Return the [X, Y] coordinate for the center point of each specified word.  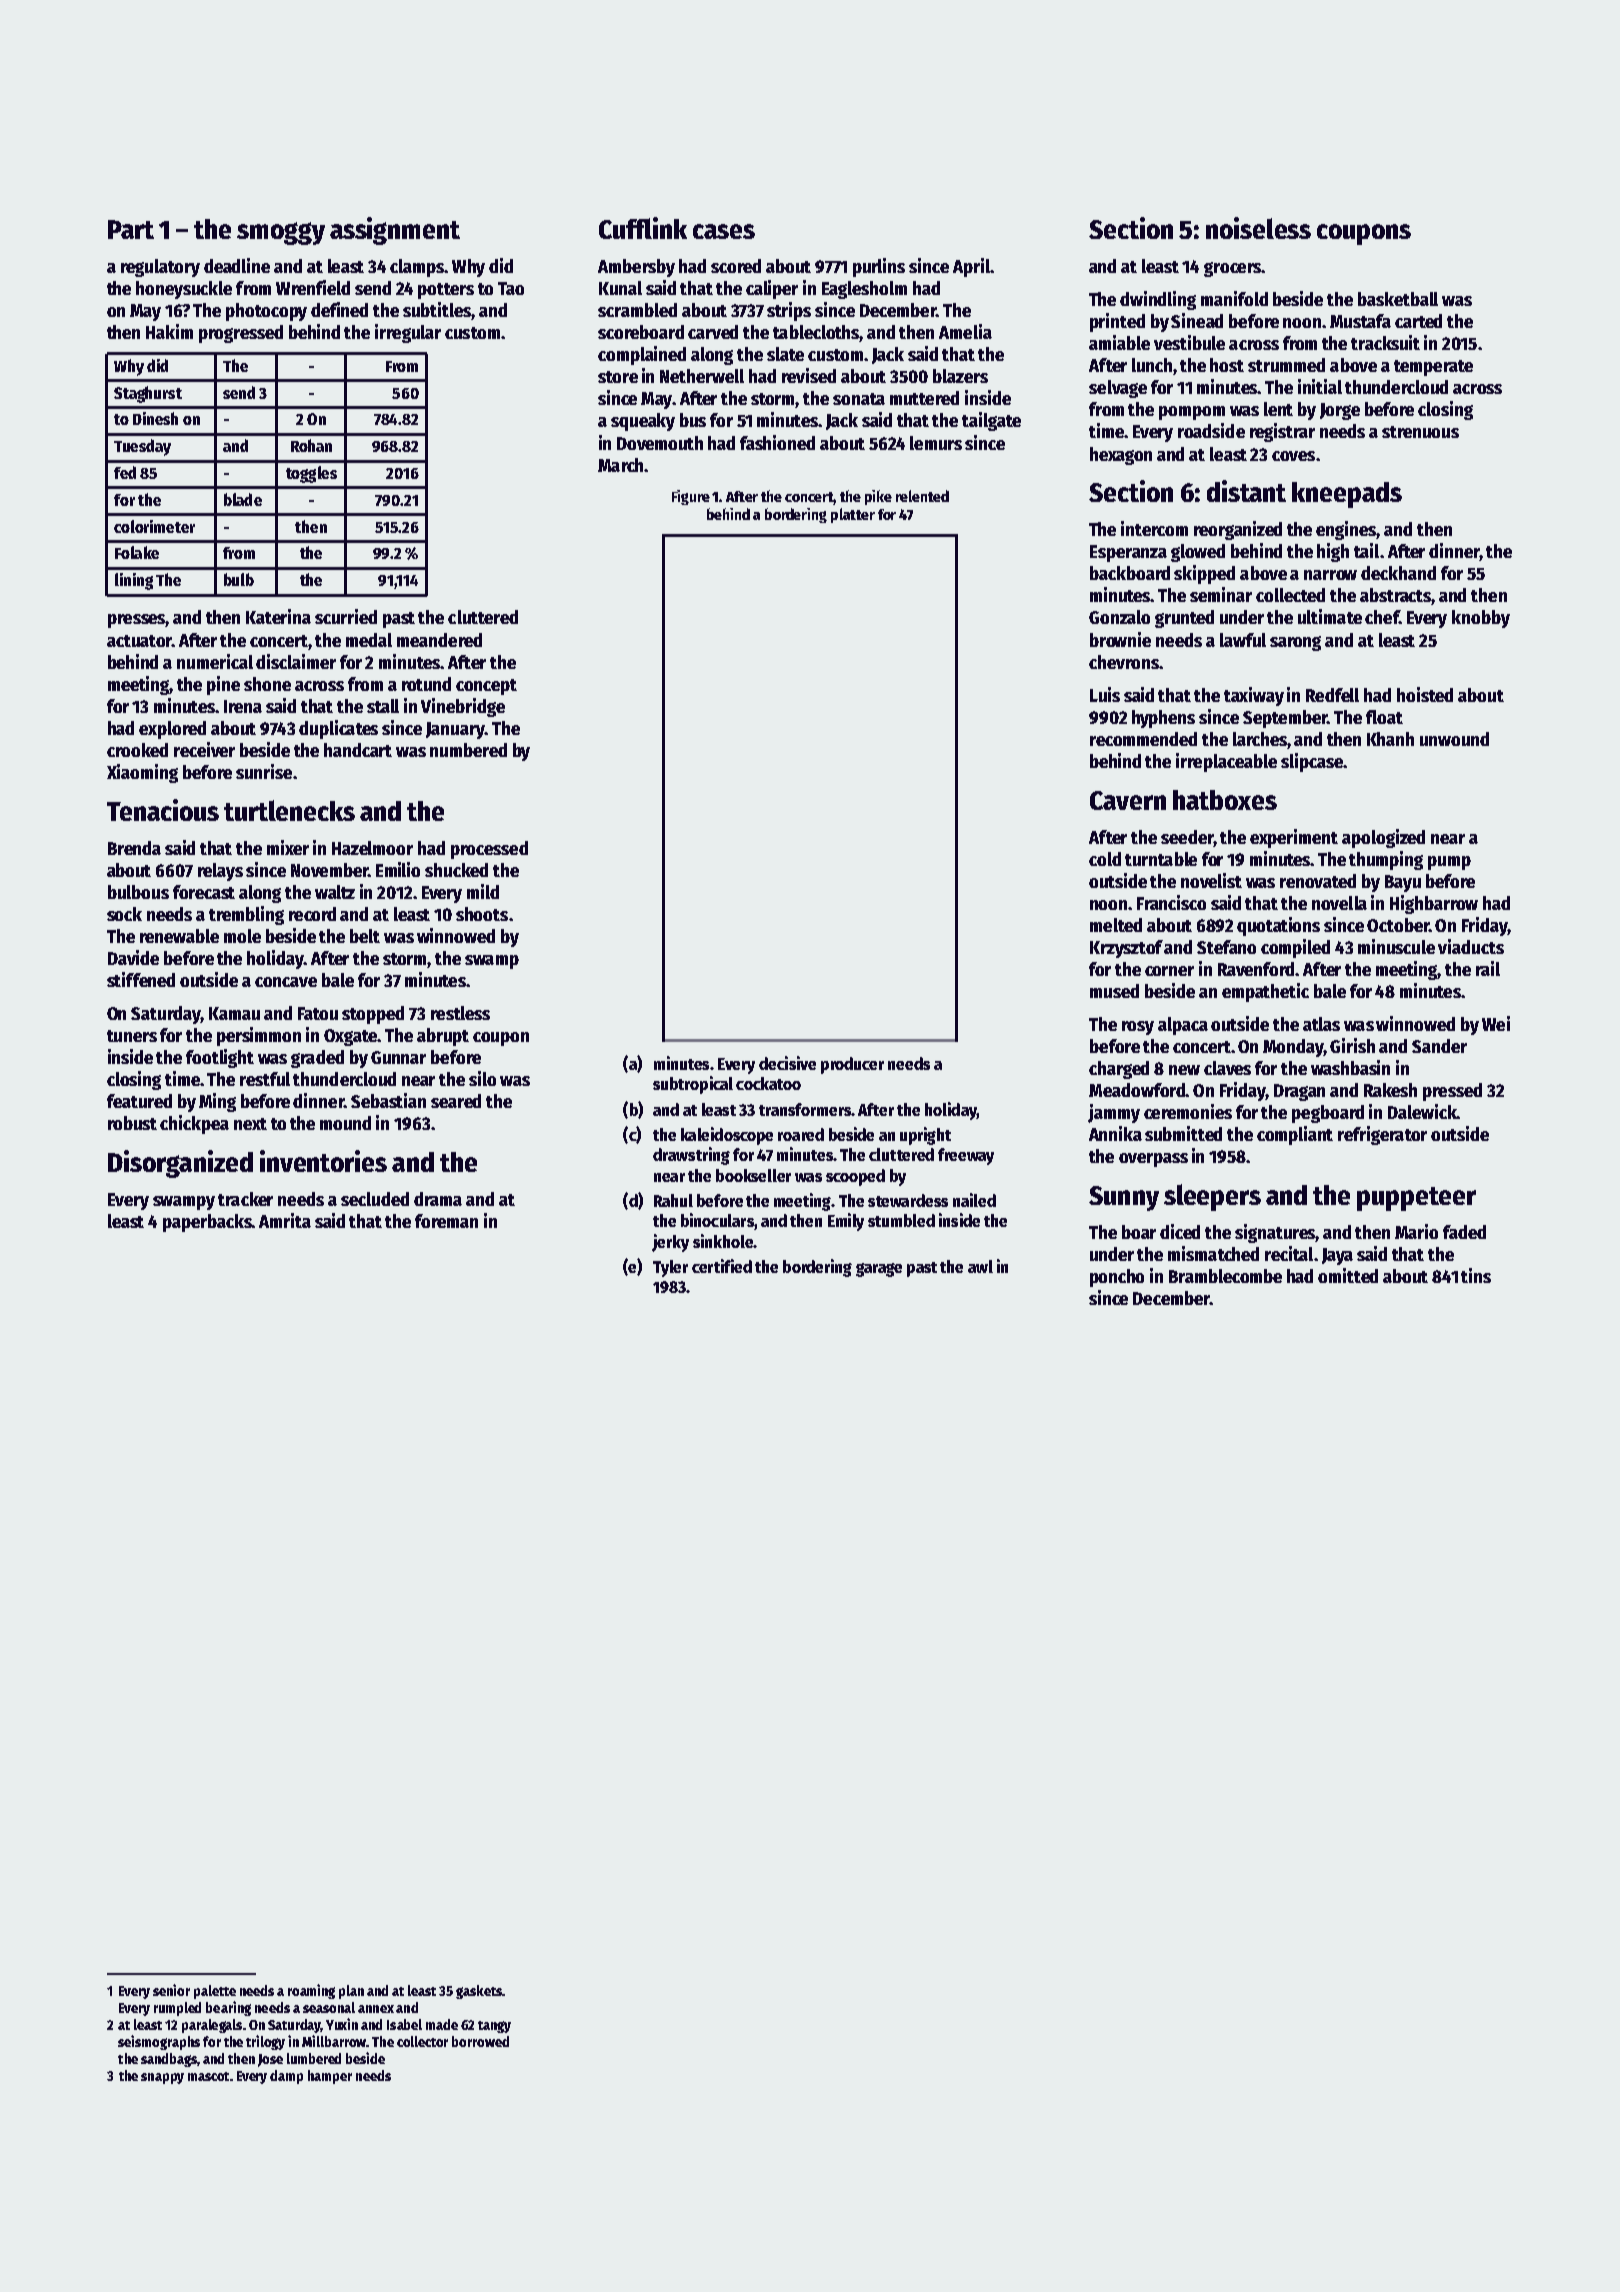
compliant [1295, 1135]
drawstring [691, 1156]
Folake [137, 552]
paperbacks [207, 1223]
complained [642, 355]
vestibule [1189, 342]
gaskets [479, 1992]
